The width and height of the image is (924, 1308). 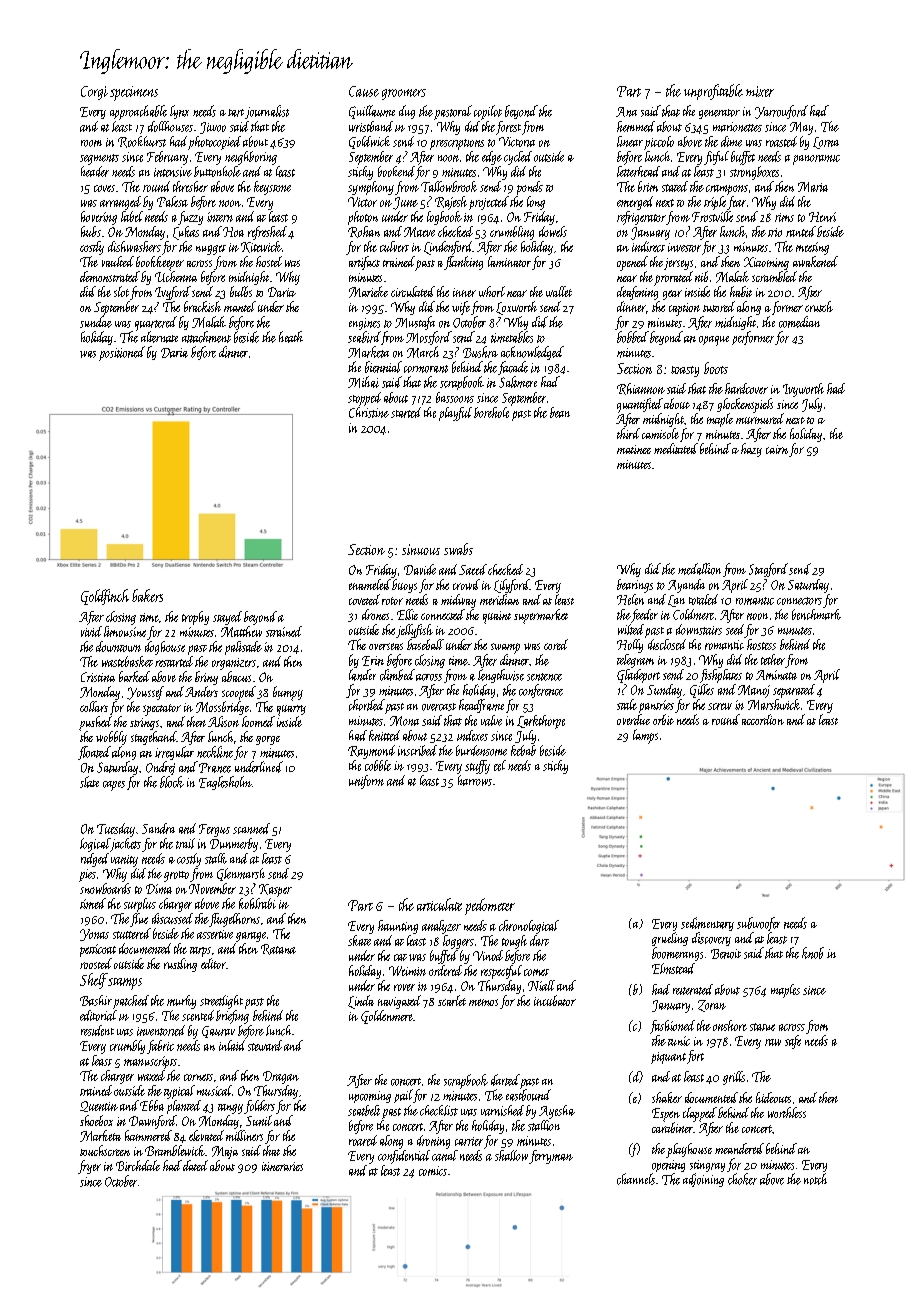 I want to click on sinuous, so click(x=421, y=549).
